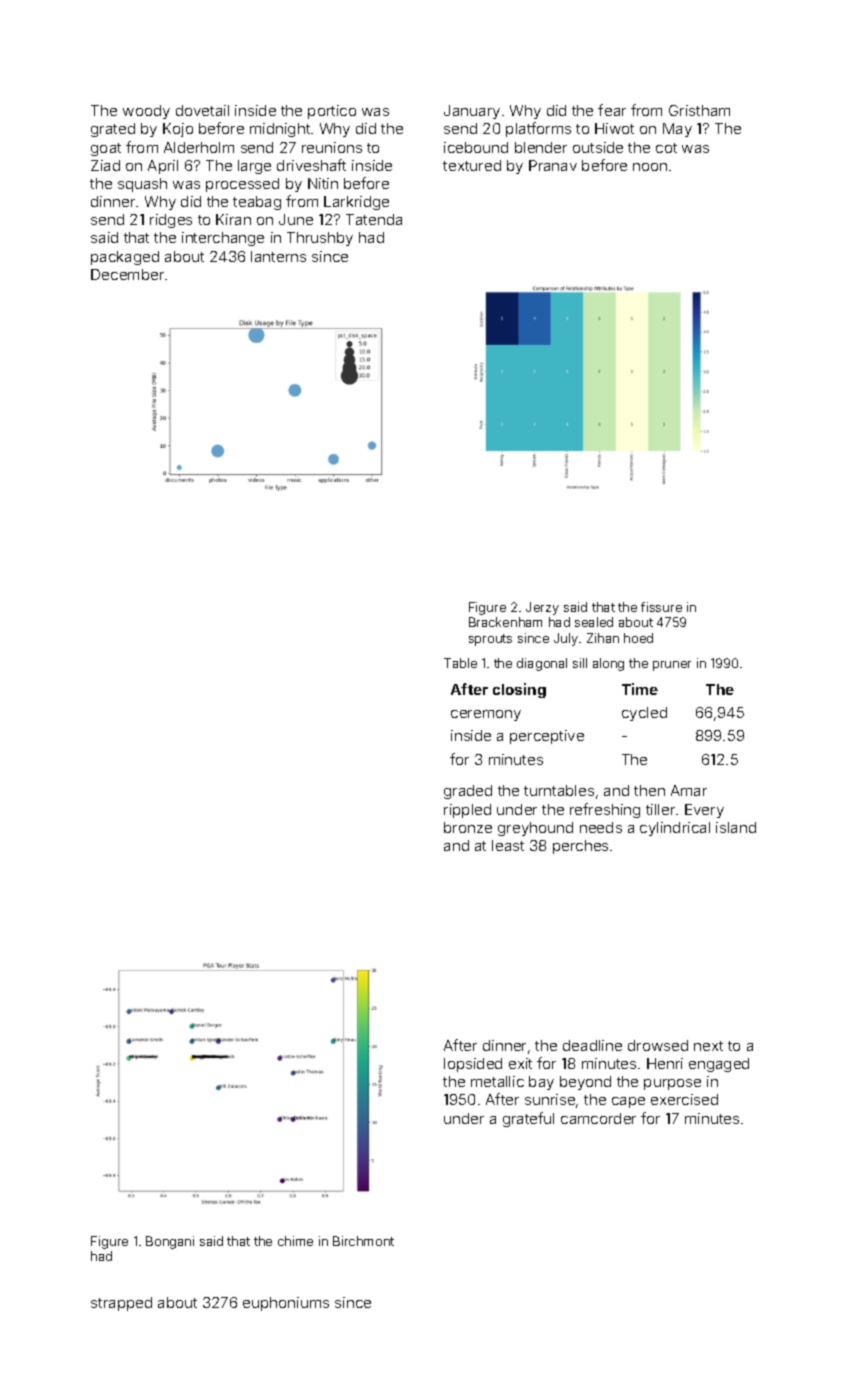  Describe the element at coordinates (661, 607) in the screenshot. I see `fissure` at that location.
